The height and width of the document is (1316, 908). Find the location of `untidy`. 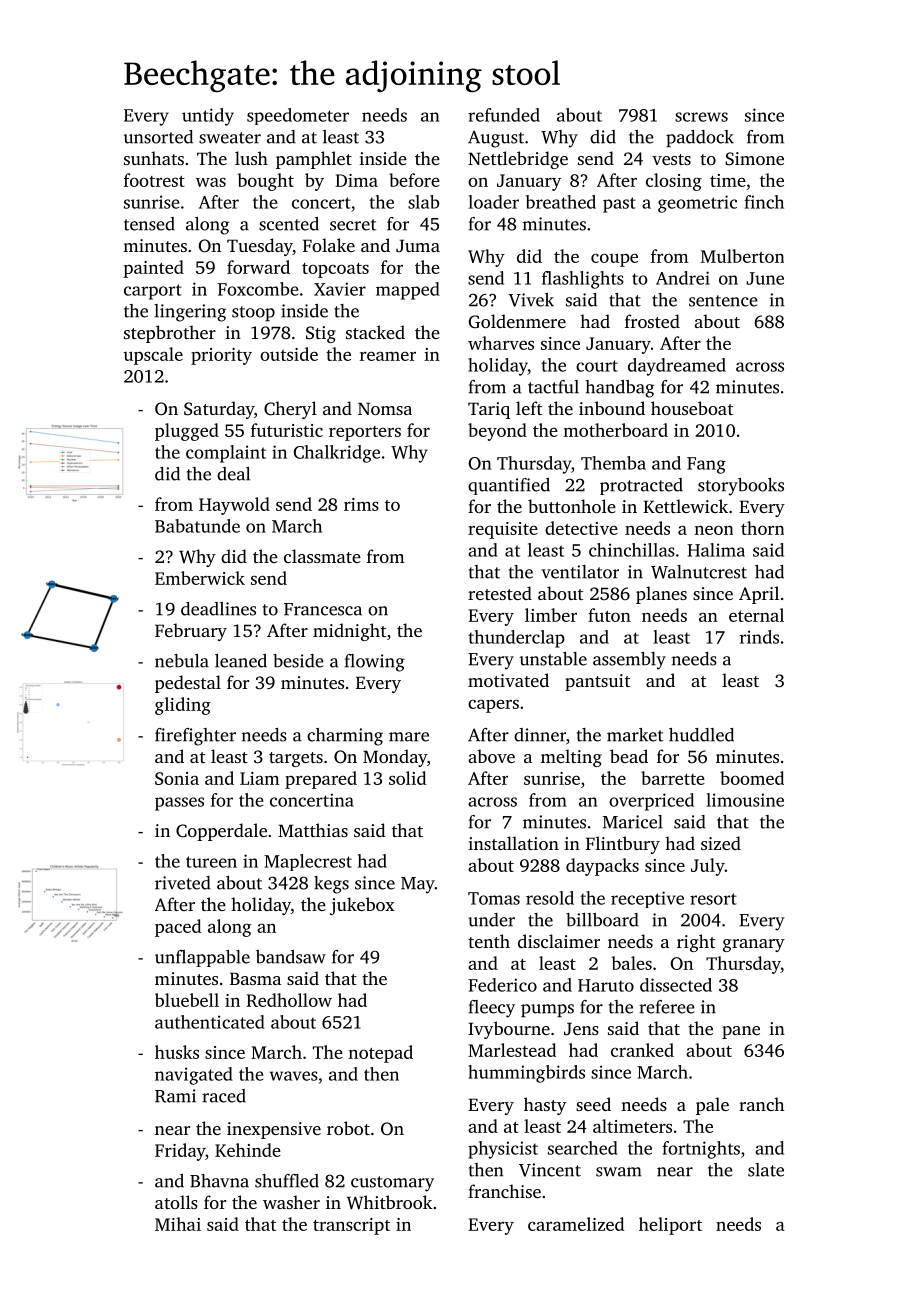

untidy is located at coordinates (208, 117).
